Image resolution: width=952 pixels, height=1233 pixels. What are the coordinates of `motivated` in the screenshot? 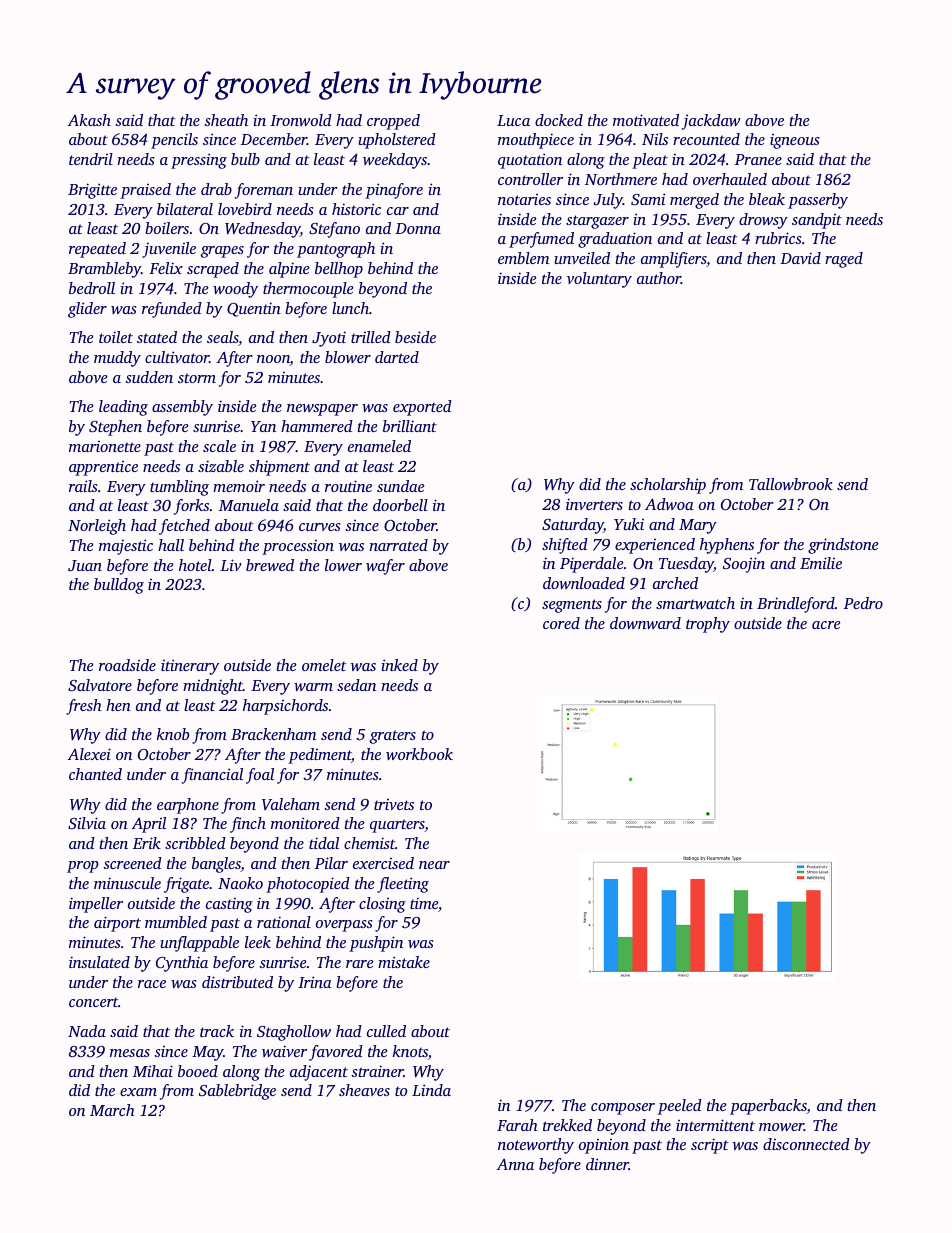 It's located at (646, 120).
